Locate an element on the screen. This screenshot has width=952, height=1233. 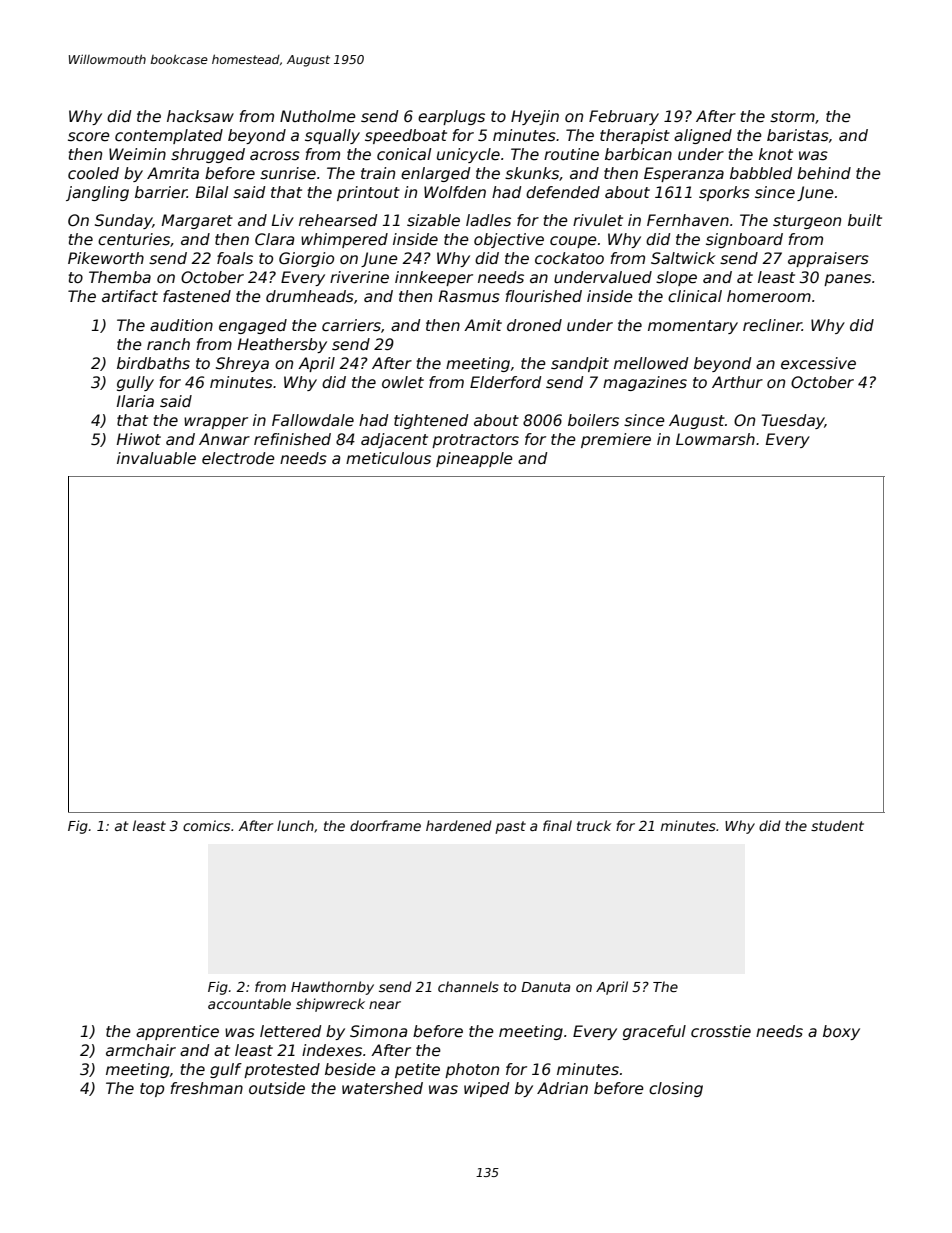
comics is located at coordinates (206, 825).
